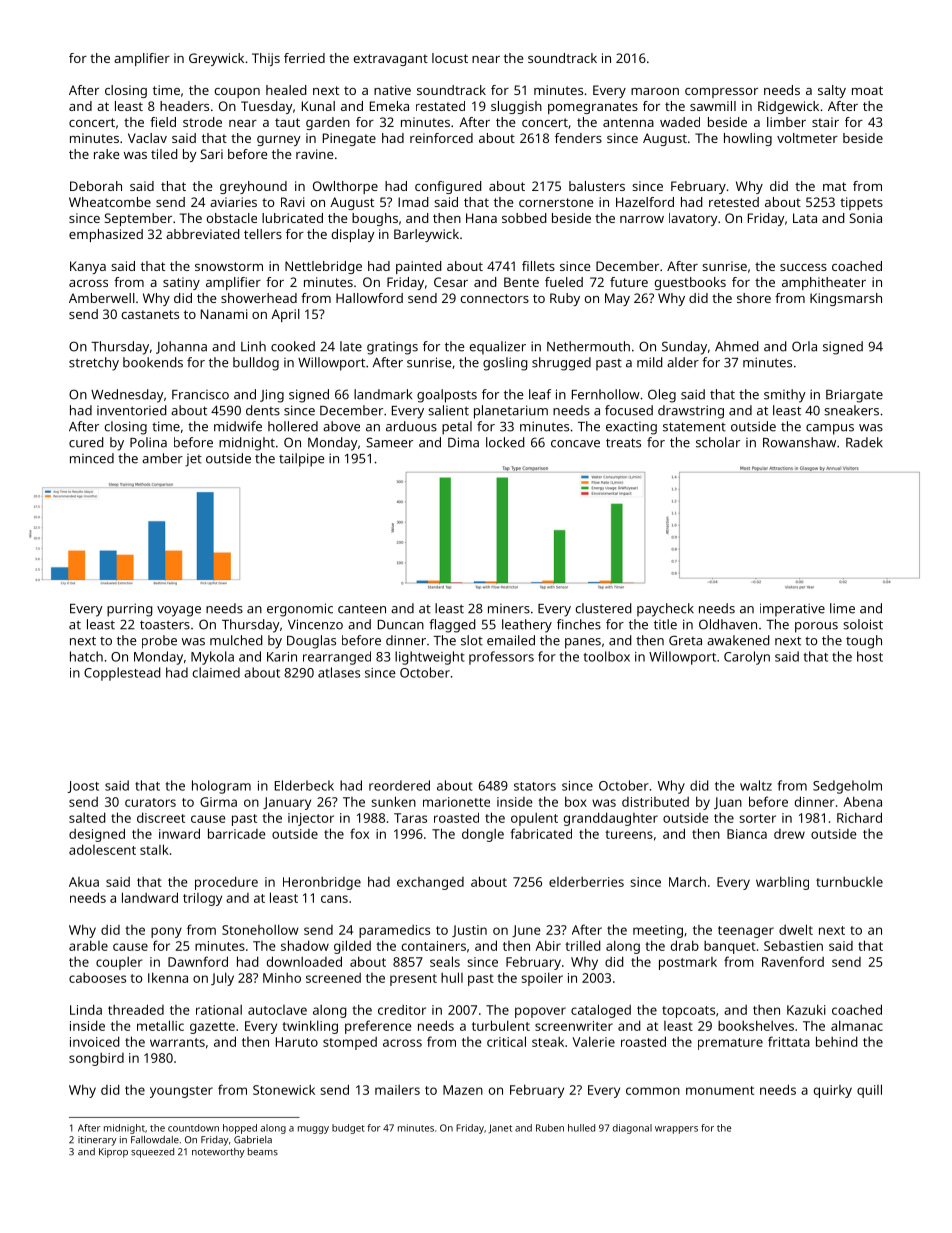 This document has height=1233, width=952. Describe the element at coordinates (152, 1153) in the document. I see `squeezed` at that location.
